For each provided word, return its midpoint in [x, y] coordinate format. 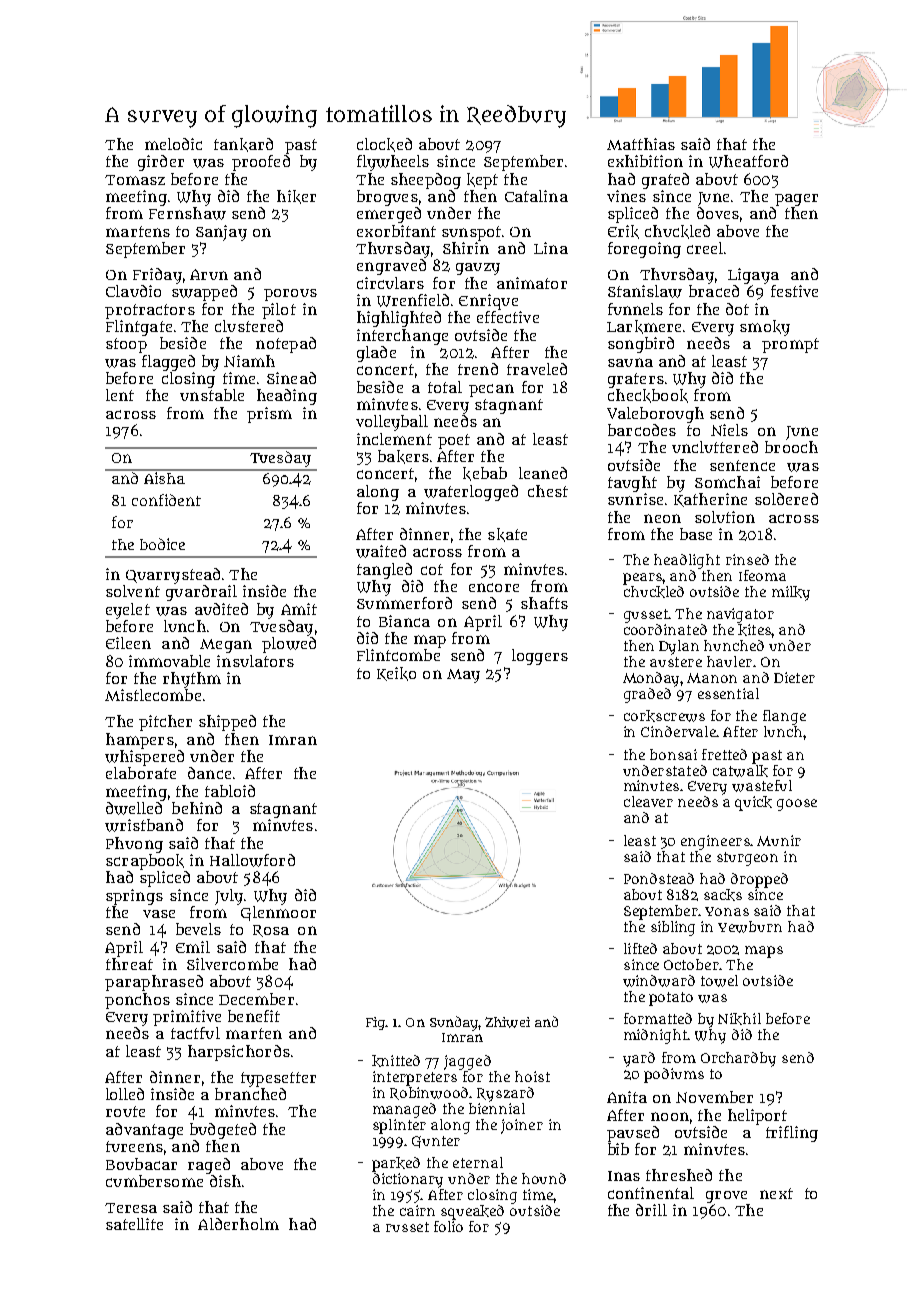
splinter [399, 1126]
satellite [134, 1224]
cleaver [648, 801]
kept [482, 181]
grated [665, 181]
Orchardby [738, 1059]
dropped [759, 880]
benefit [254, 1016]
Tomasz [135, 180]
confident [166, 500]
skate [507, 535]
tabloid [230, 791]
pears [643, 579]
